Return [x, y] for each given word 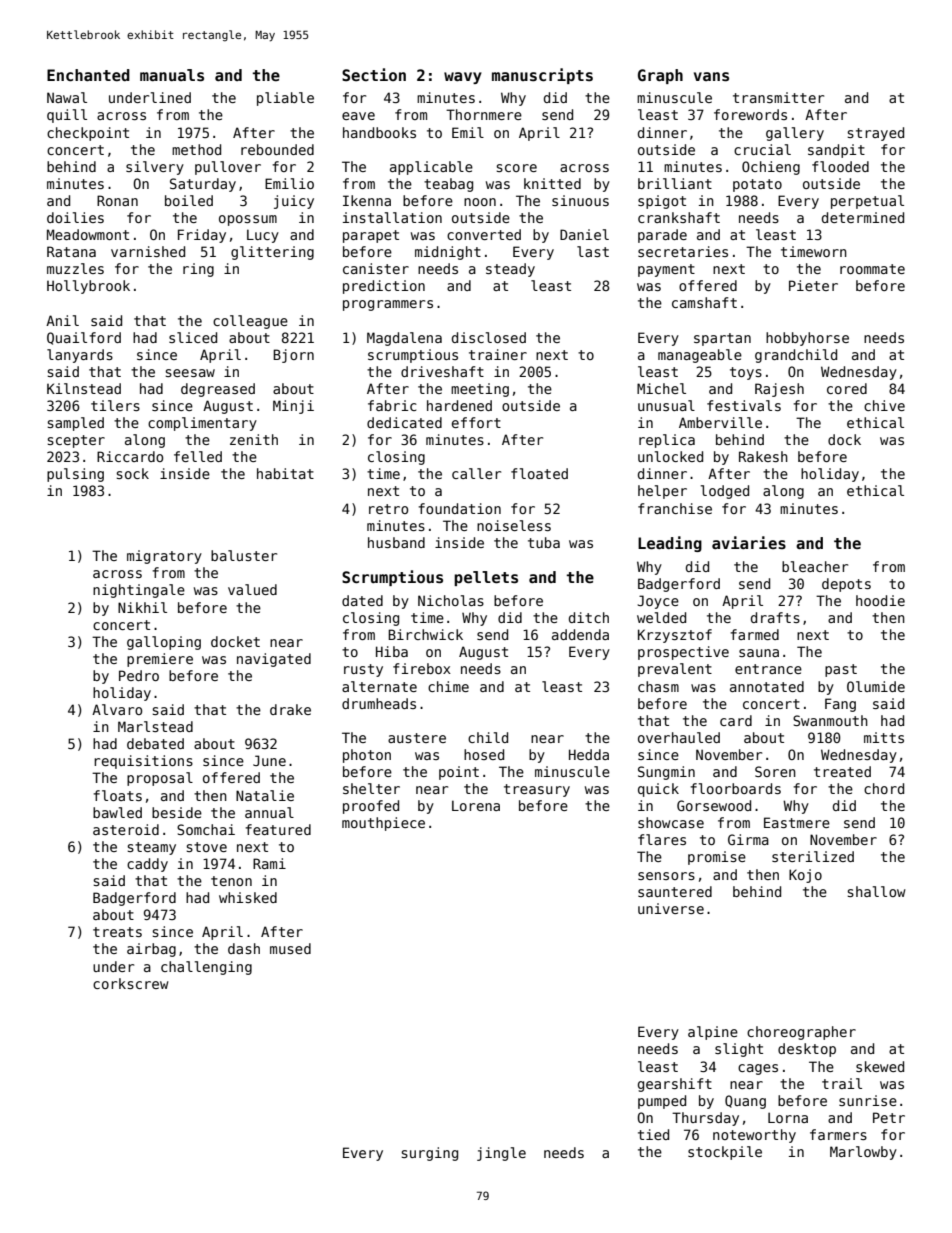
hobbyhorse [807, 339]
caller [476, 473]
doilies [75, 217]
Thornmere [484, 114]
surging [430, 1154]
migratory [164, 557]
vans [711, 77]
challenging [206, 968]
